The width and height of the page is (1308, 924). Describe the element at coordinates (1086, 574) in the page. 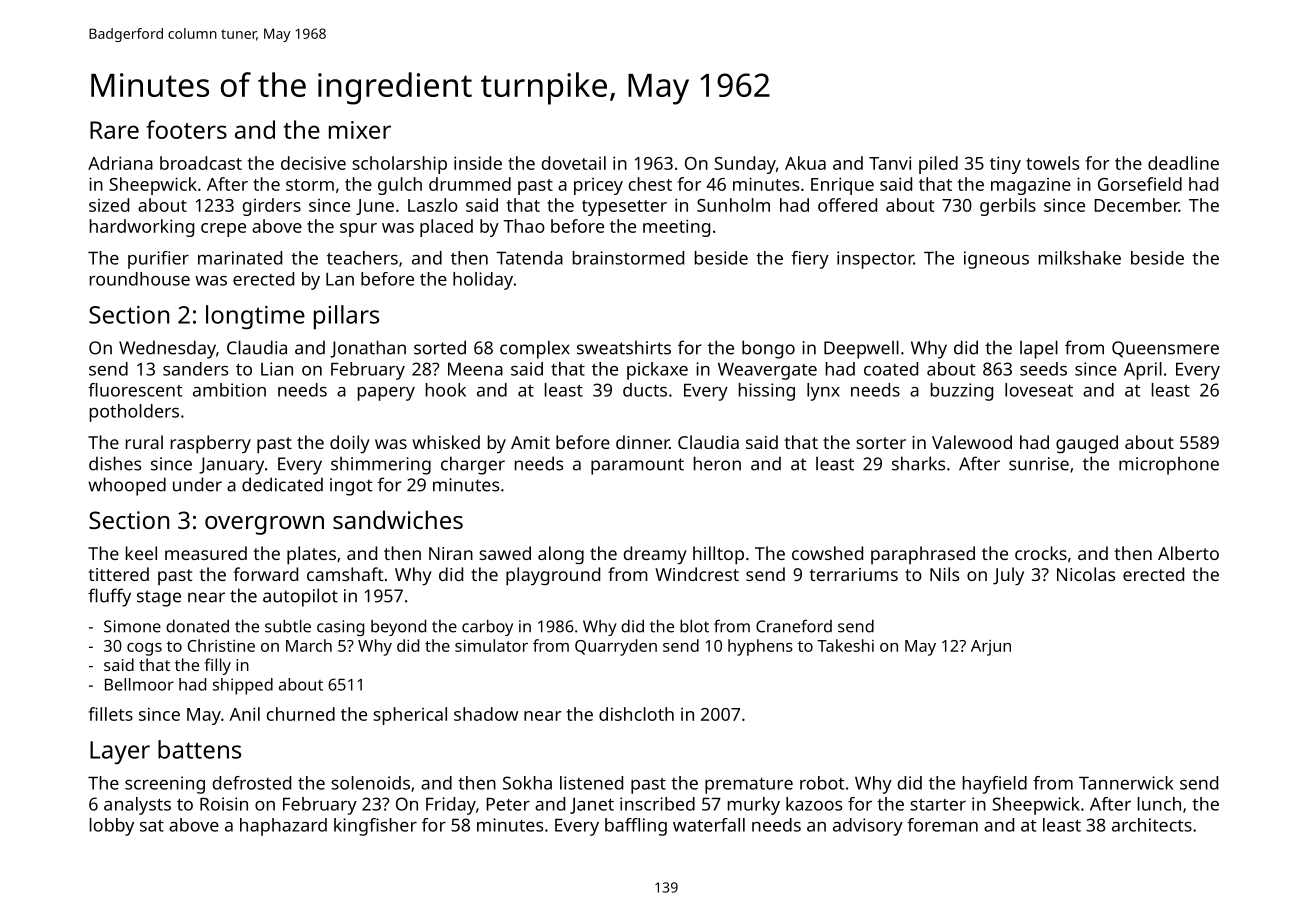

I see `Nicolas` at that location.
